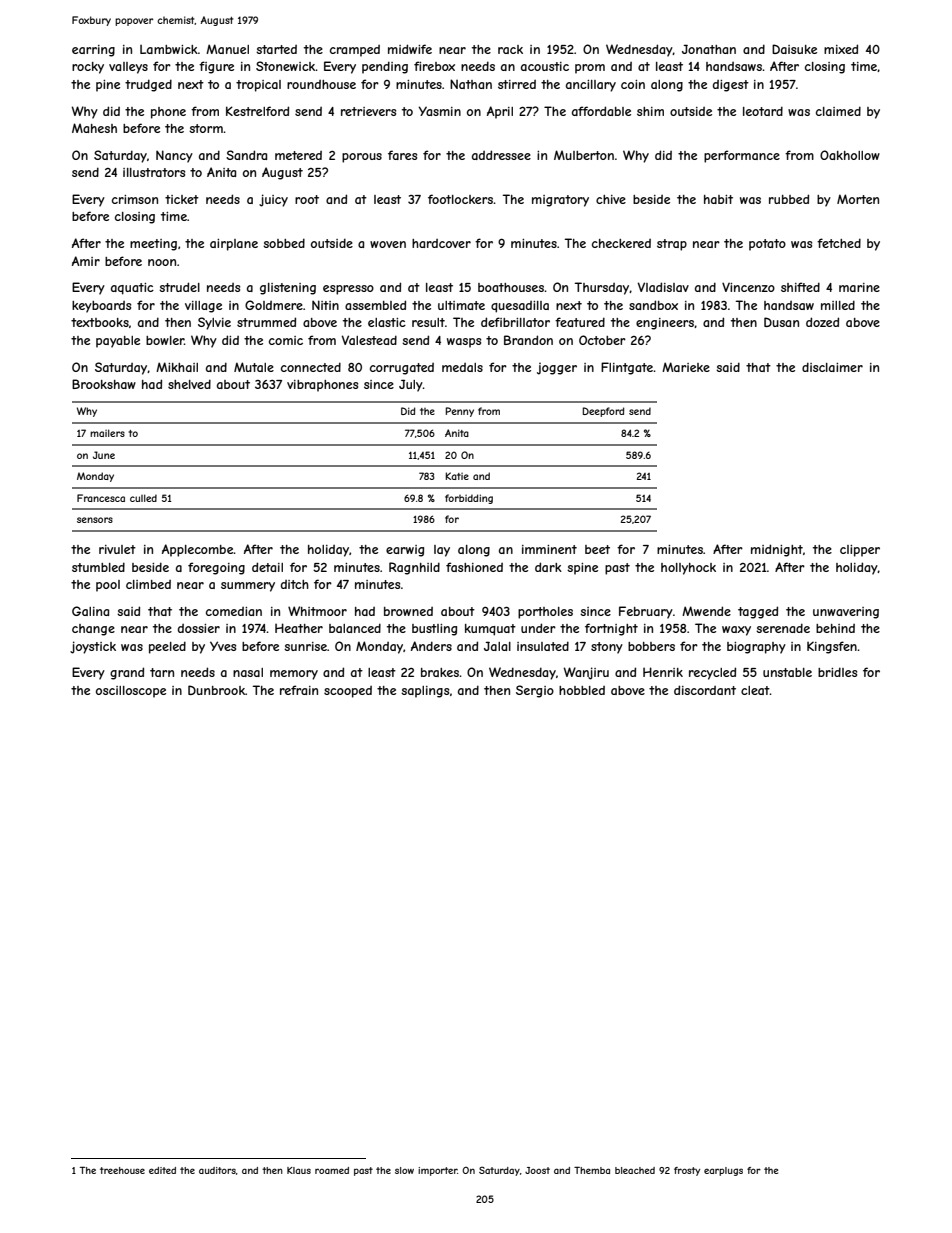 The width and height of the page is (952, 1233). I want to click on treehouse, so click(122, 1170).
